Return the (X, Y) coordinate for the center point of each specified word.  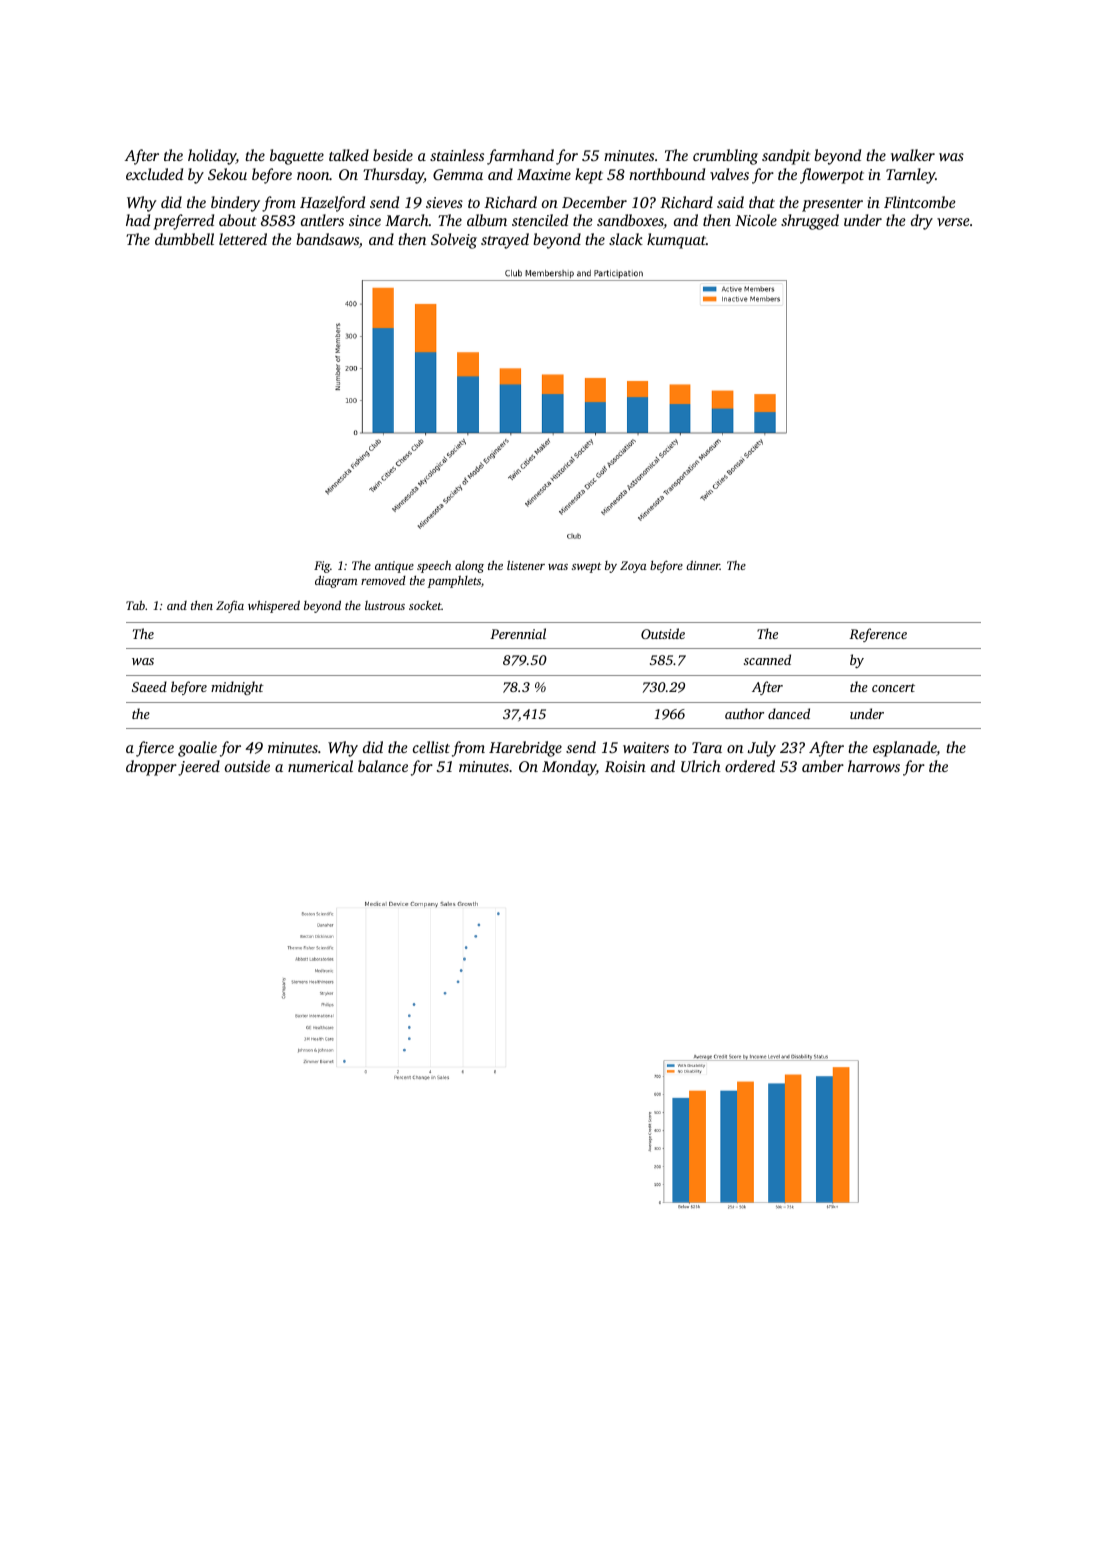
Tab (135, 605)
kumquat (676, 241)
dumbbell (184, 239)
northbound (667, 174)
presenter (832, 205)
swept (586, 567)
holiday (212, 157)
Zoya (633, 567)
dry (922, 222)
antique (394, 567)
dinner (703, 565)
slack (626, 239)
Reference (878, 635)
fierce (155, 749)
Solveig (454, 241)
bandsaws (327, 239)
